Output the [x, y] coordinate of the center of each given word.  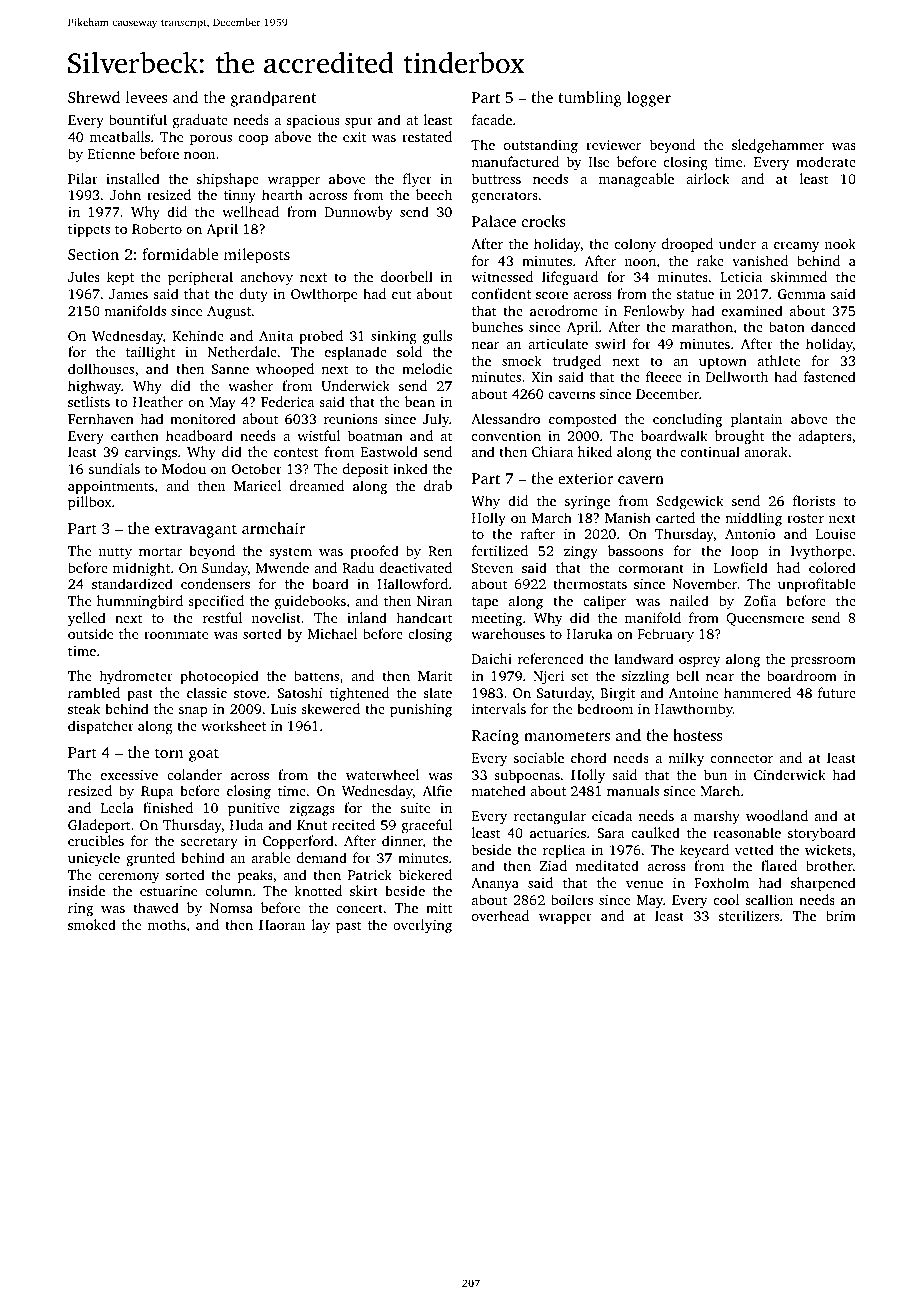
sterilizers [749, 915]
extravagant [196, 531]
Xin [542, 377]
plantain [756, 420]
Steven [492, 568]
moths [167, 924]
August [229, 312]
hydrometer [136, 677]
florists [814, 500]
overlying [422, 926]
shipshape [228, 180]
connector [742, 758]
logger [649, 99]
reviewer [613, 145]
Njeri [548, 677]
